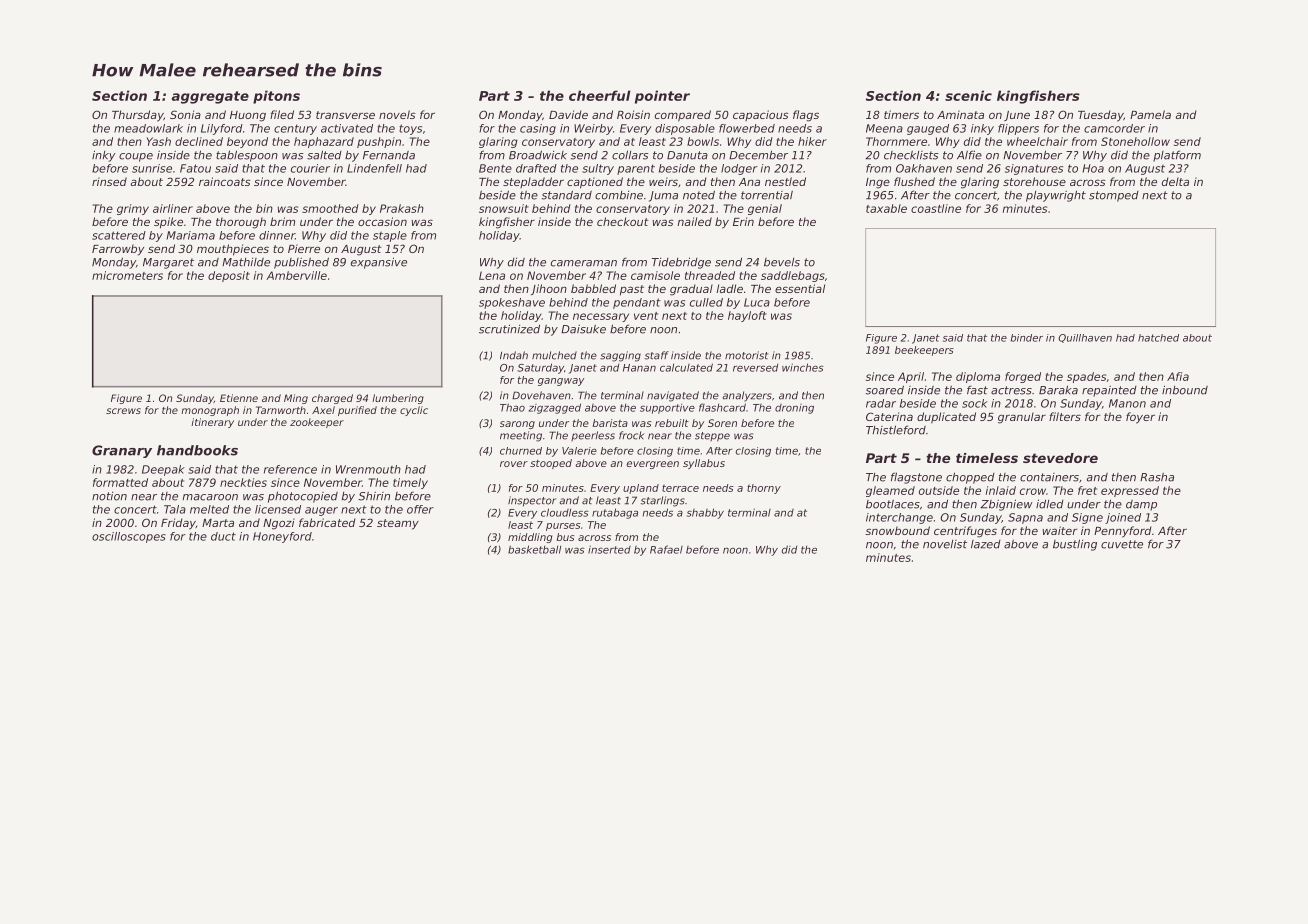  I want to click on diploma, so click(978, 377).
